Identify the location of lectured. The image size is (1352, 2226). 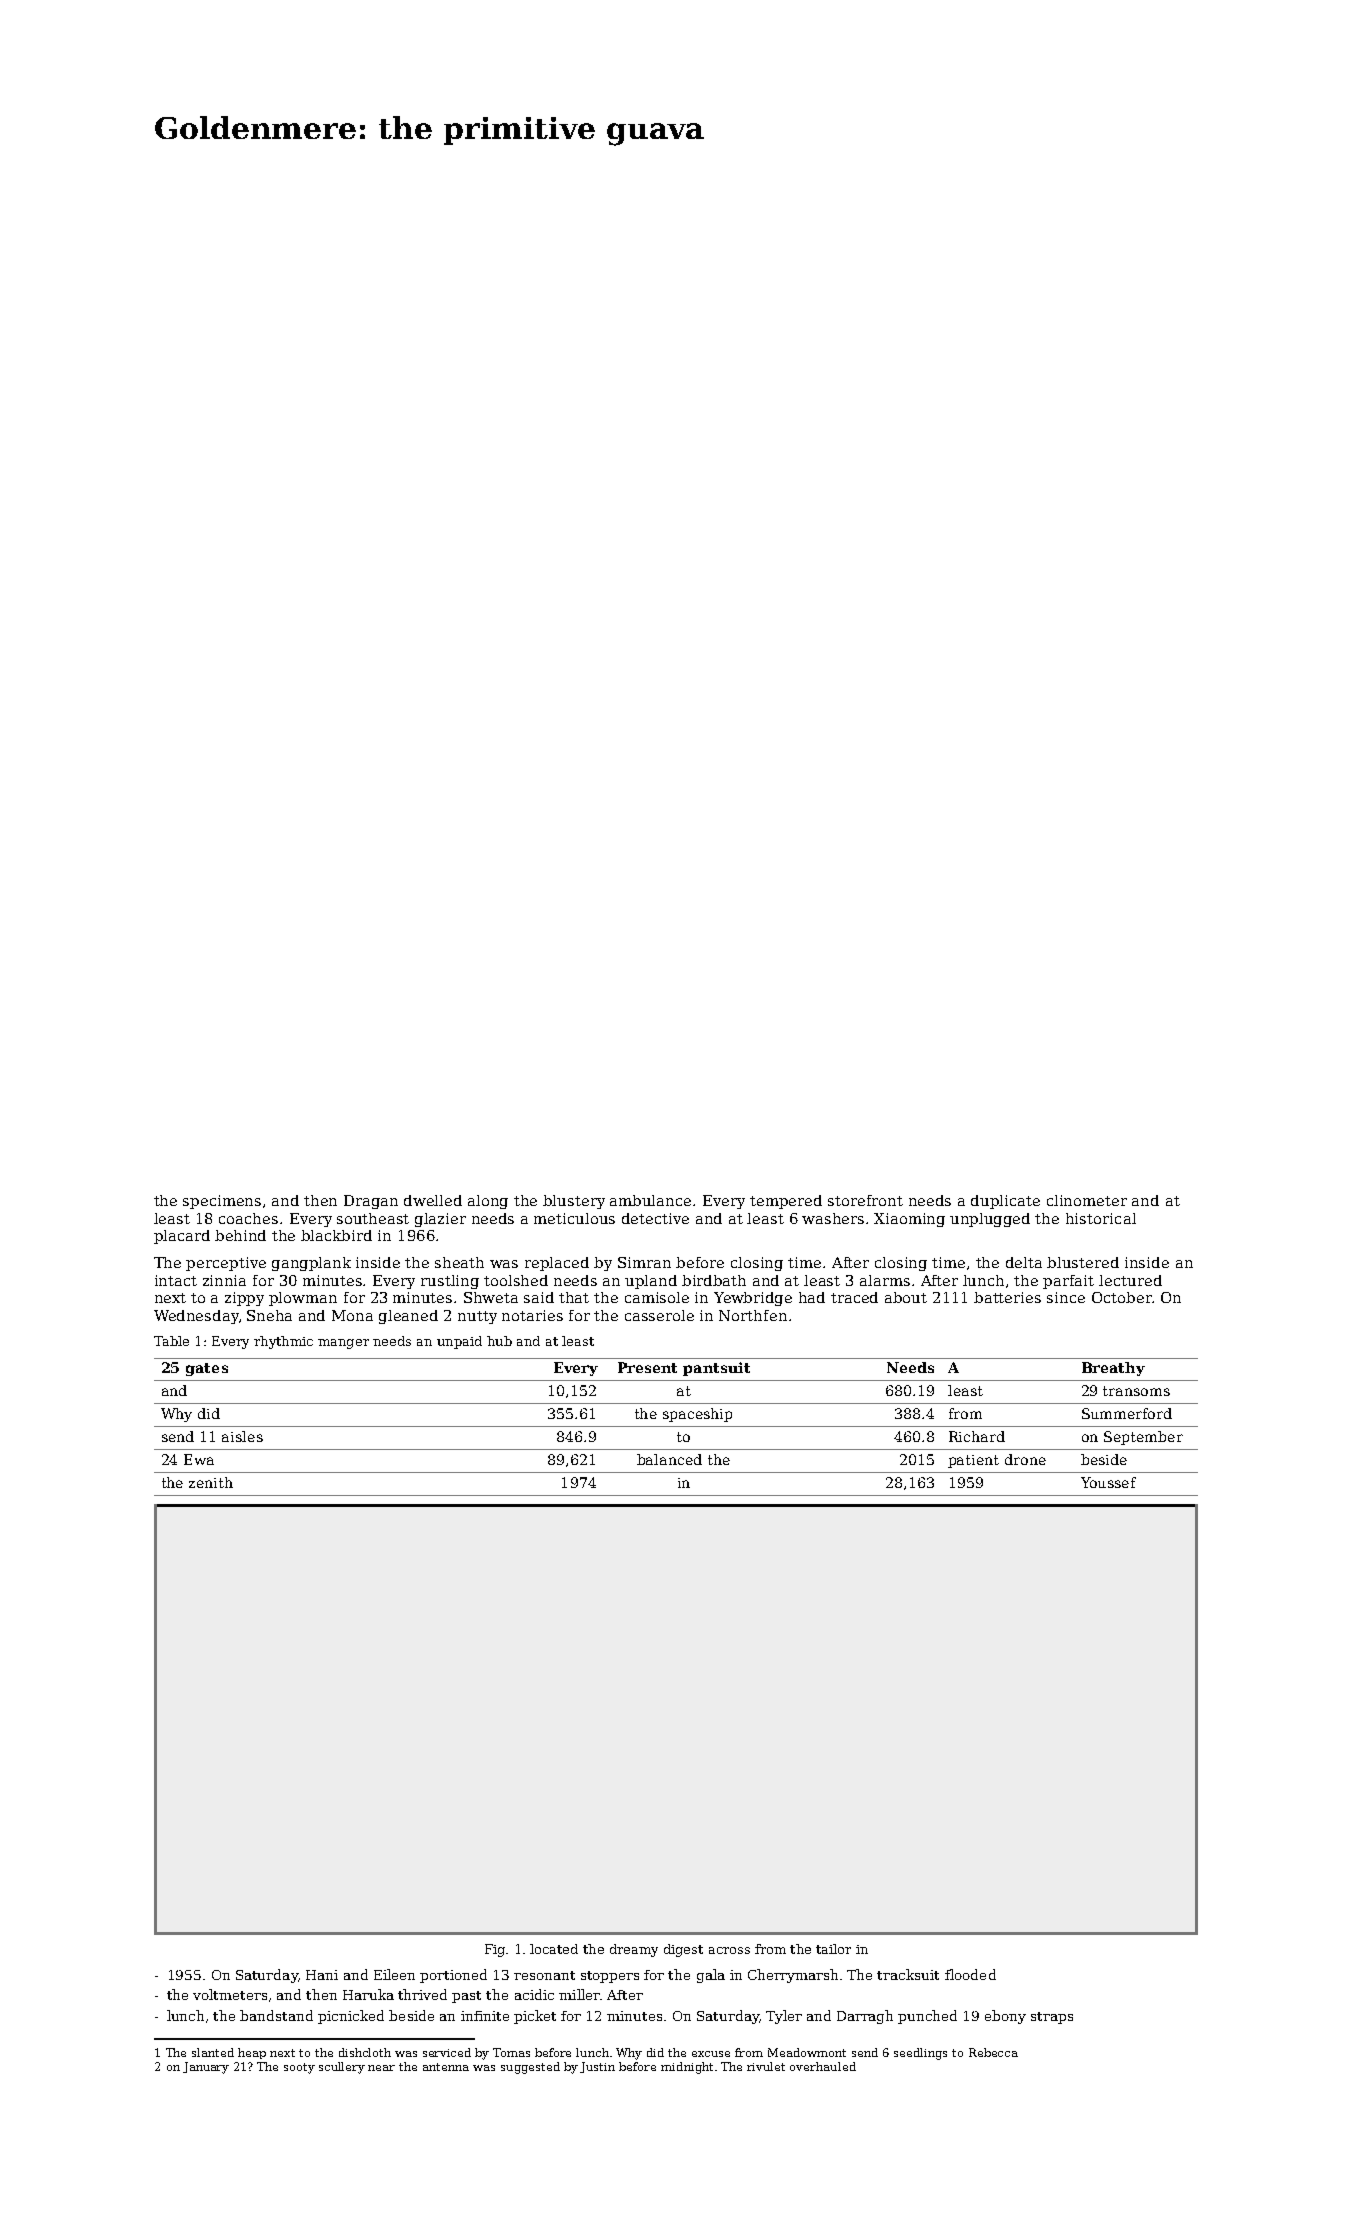
(1130, 1280).
